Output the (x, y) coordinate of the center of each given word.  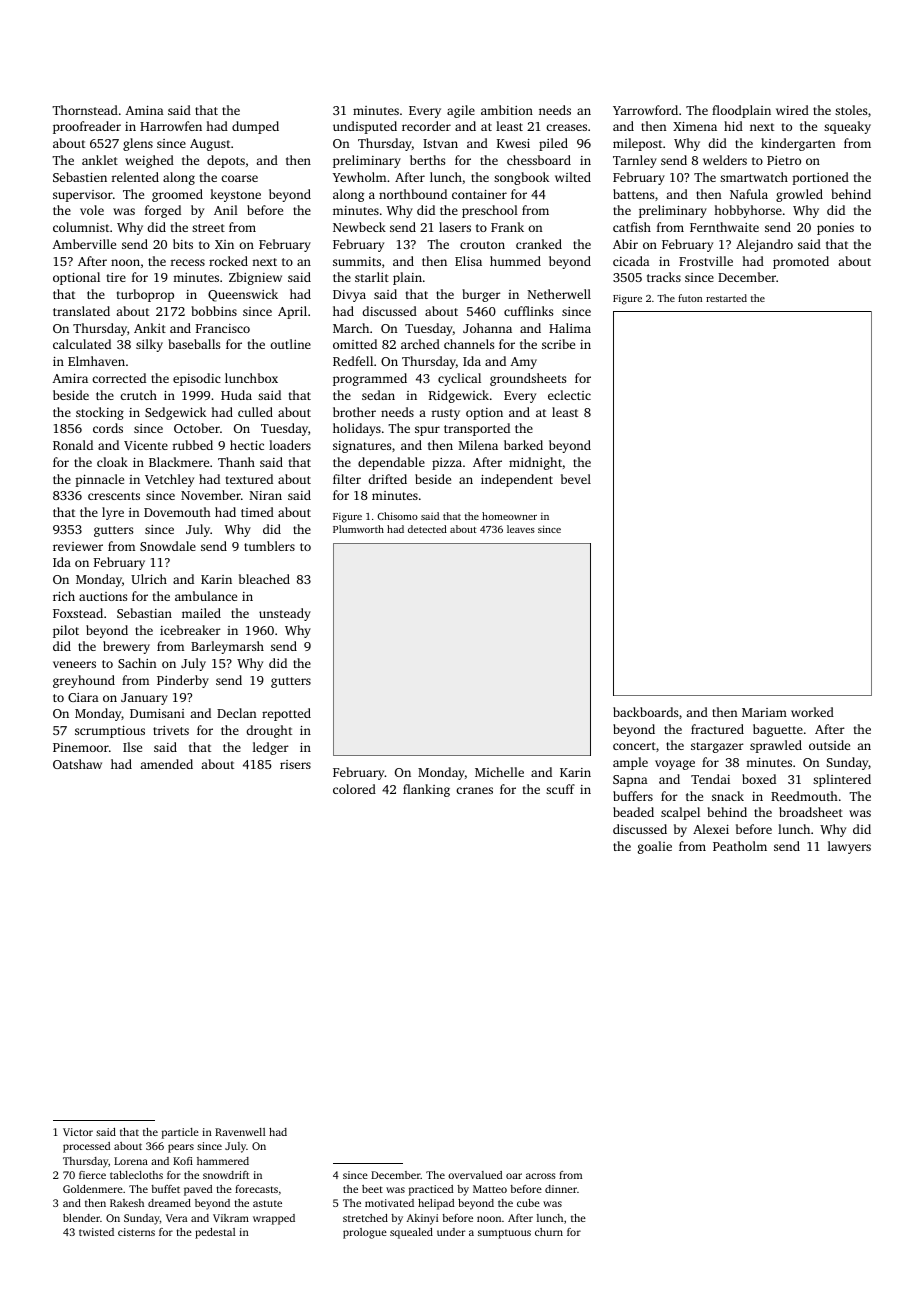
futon (690, 298)
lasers (455, 227)
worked (812, 712)
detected (427, 529)
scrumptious (110, 732)
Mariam (764, 712)
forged (163, 211)
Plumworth (358, 529)
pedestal (215, 1233)
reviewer (78, 546)
